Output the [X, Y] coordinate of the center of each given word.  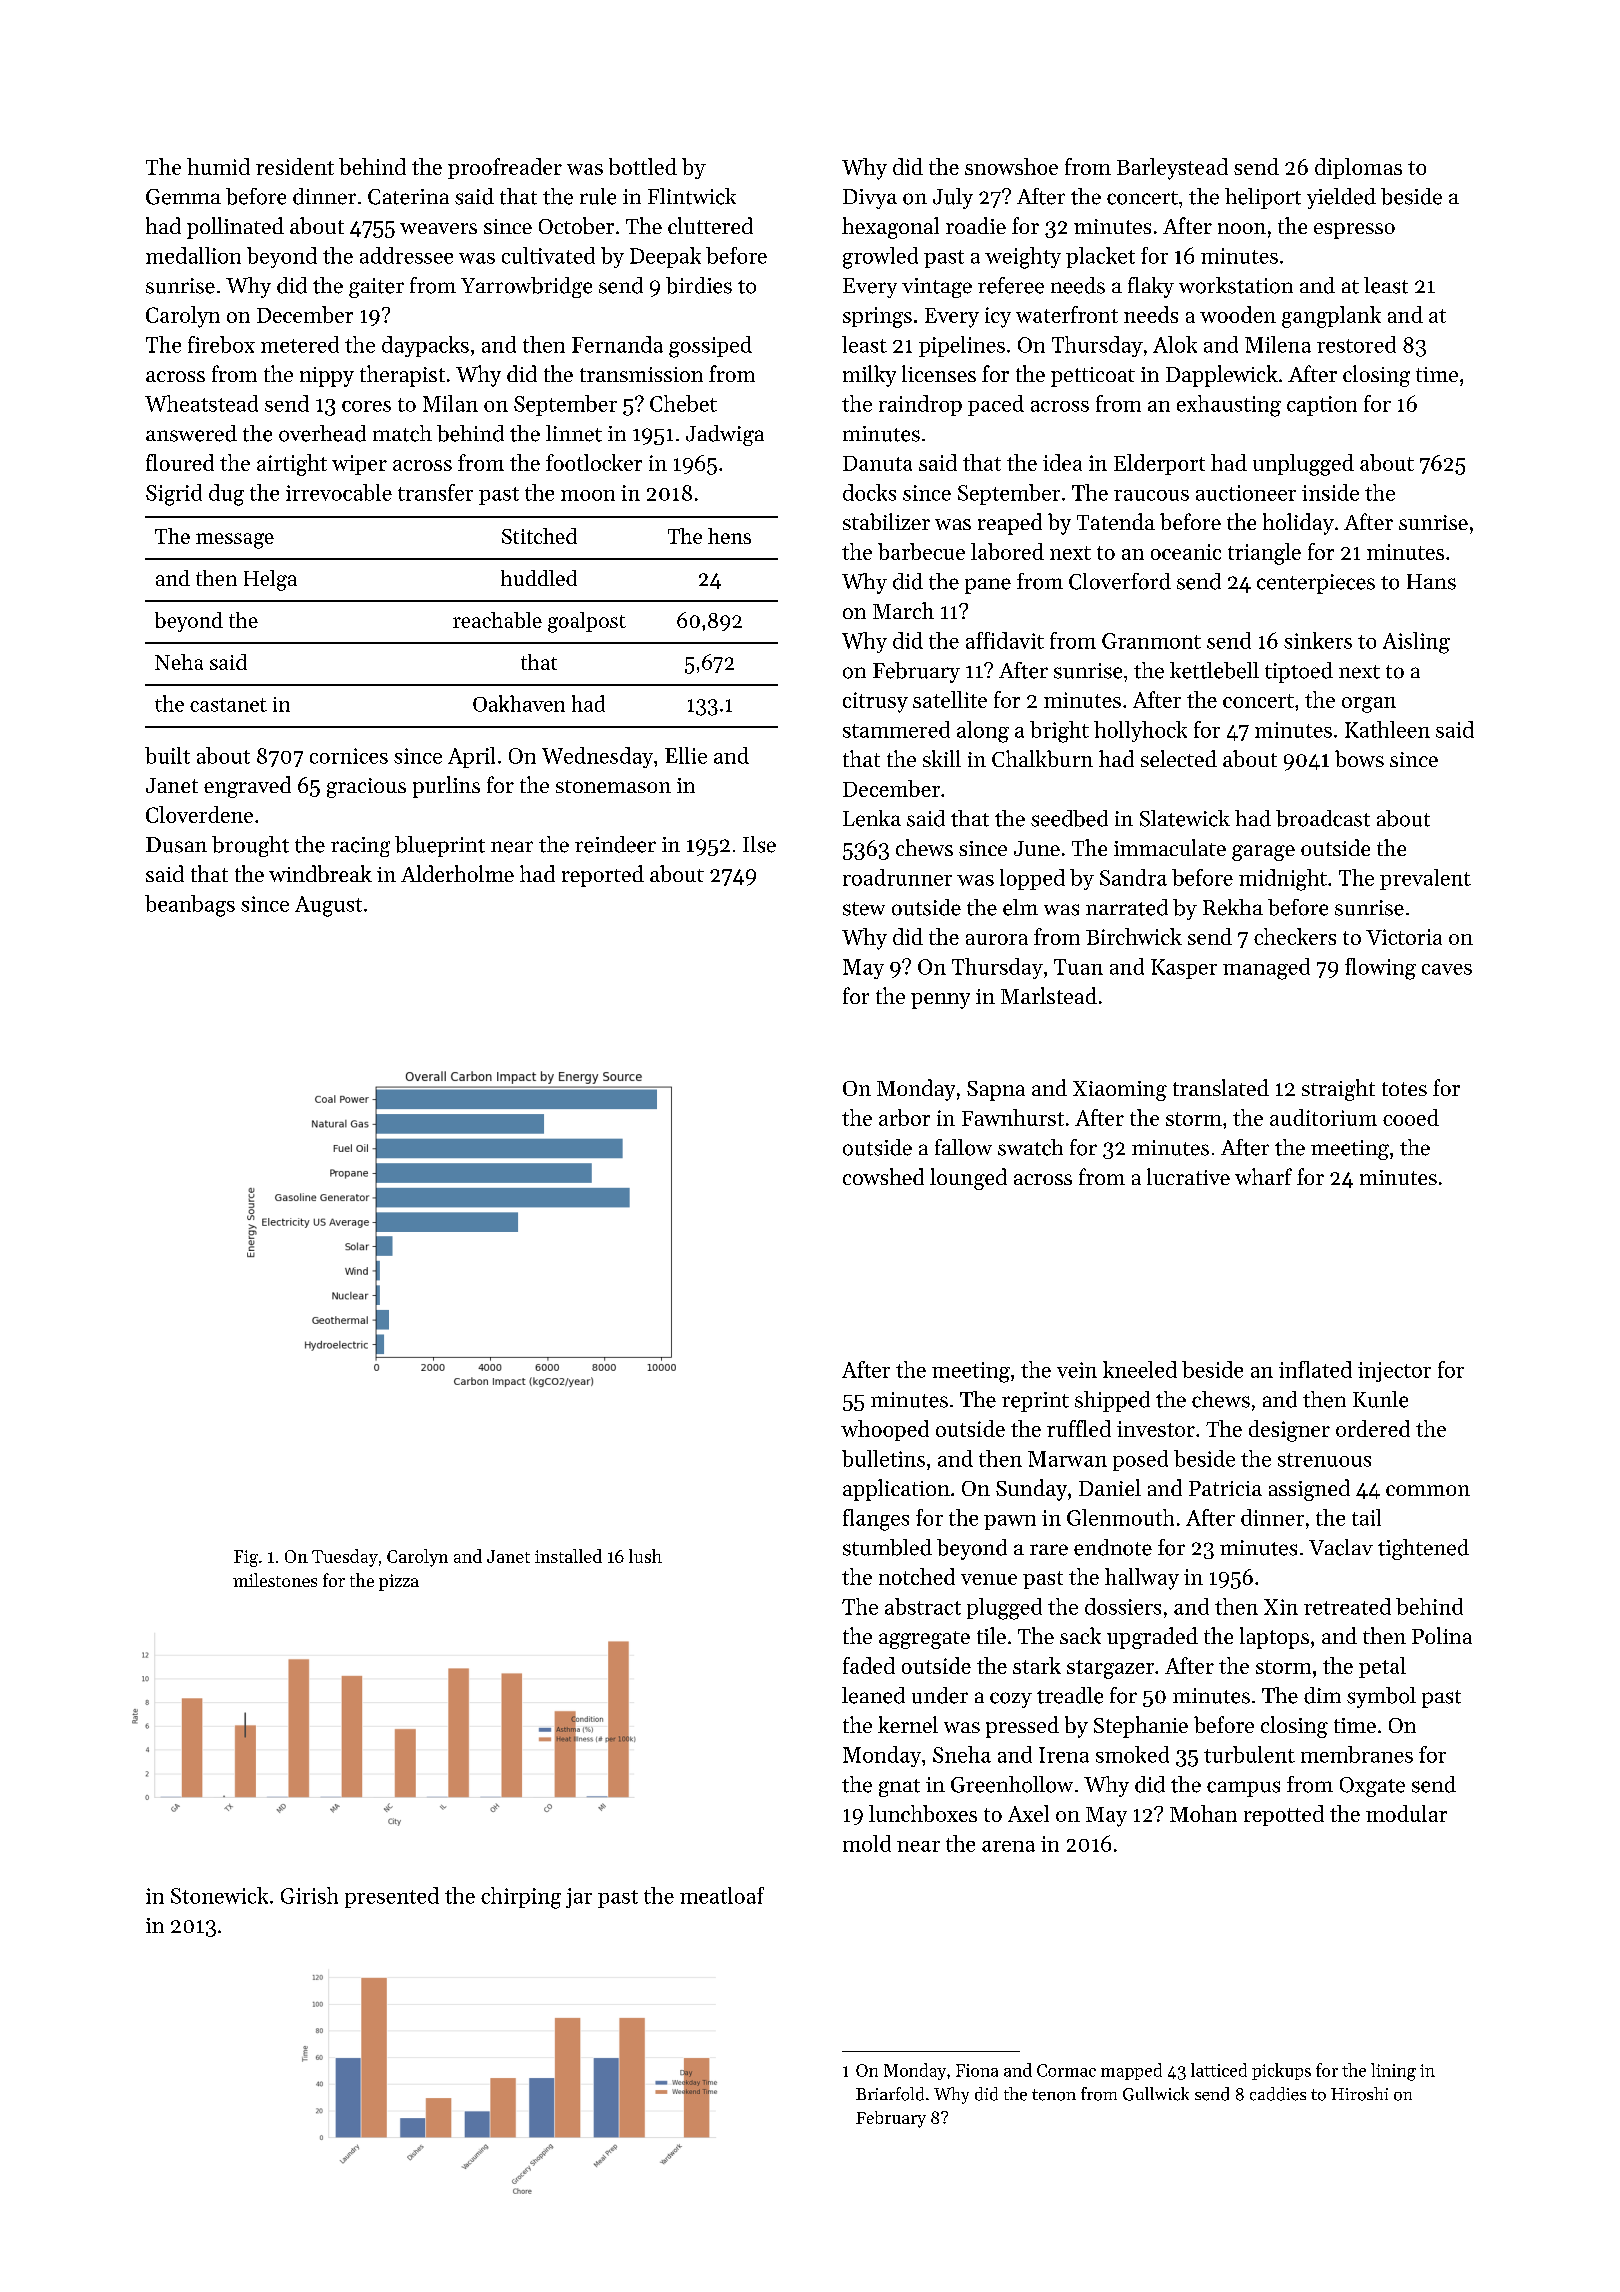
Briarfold [890, 2094]
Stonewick [219, 1895]
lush [645, 1556]
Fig [246, 1558]
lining [1393, 2072]
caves [1447, 969]
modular [1406, 1813]
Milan [450, 403]
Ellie [686, 755]
